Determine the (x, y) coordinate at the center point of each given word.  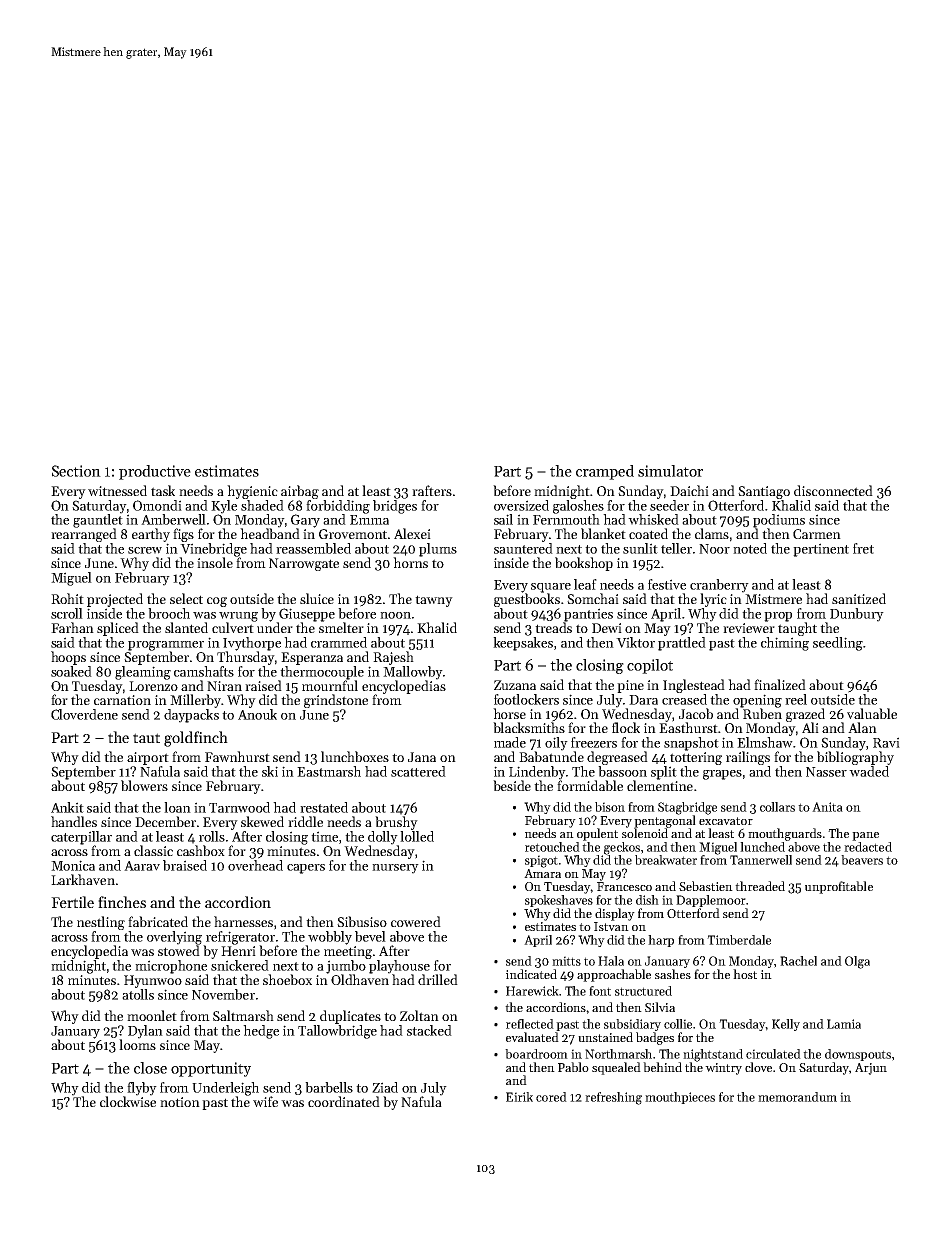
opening (757, 701)
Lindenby (537, 773)
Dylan (145, 1032)
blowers (144, 785)
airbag (300, 492)
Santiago (764, 492)
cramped (605, 472)
